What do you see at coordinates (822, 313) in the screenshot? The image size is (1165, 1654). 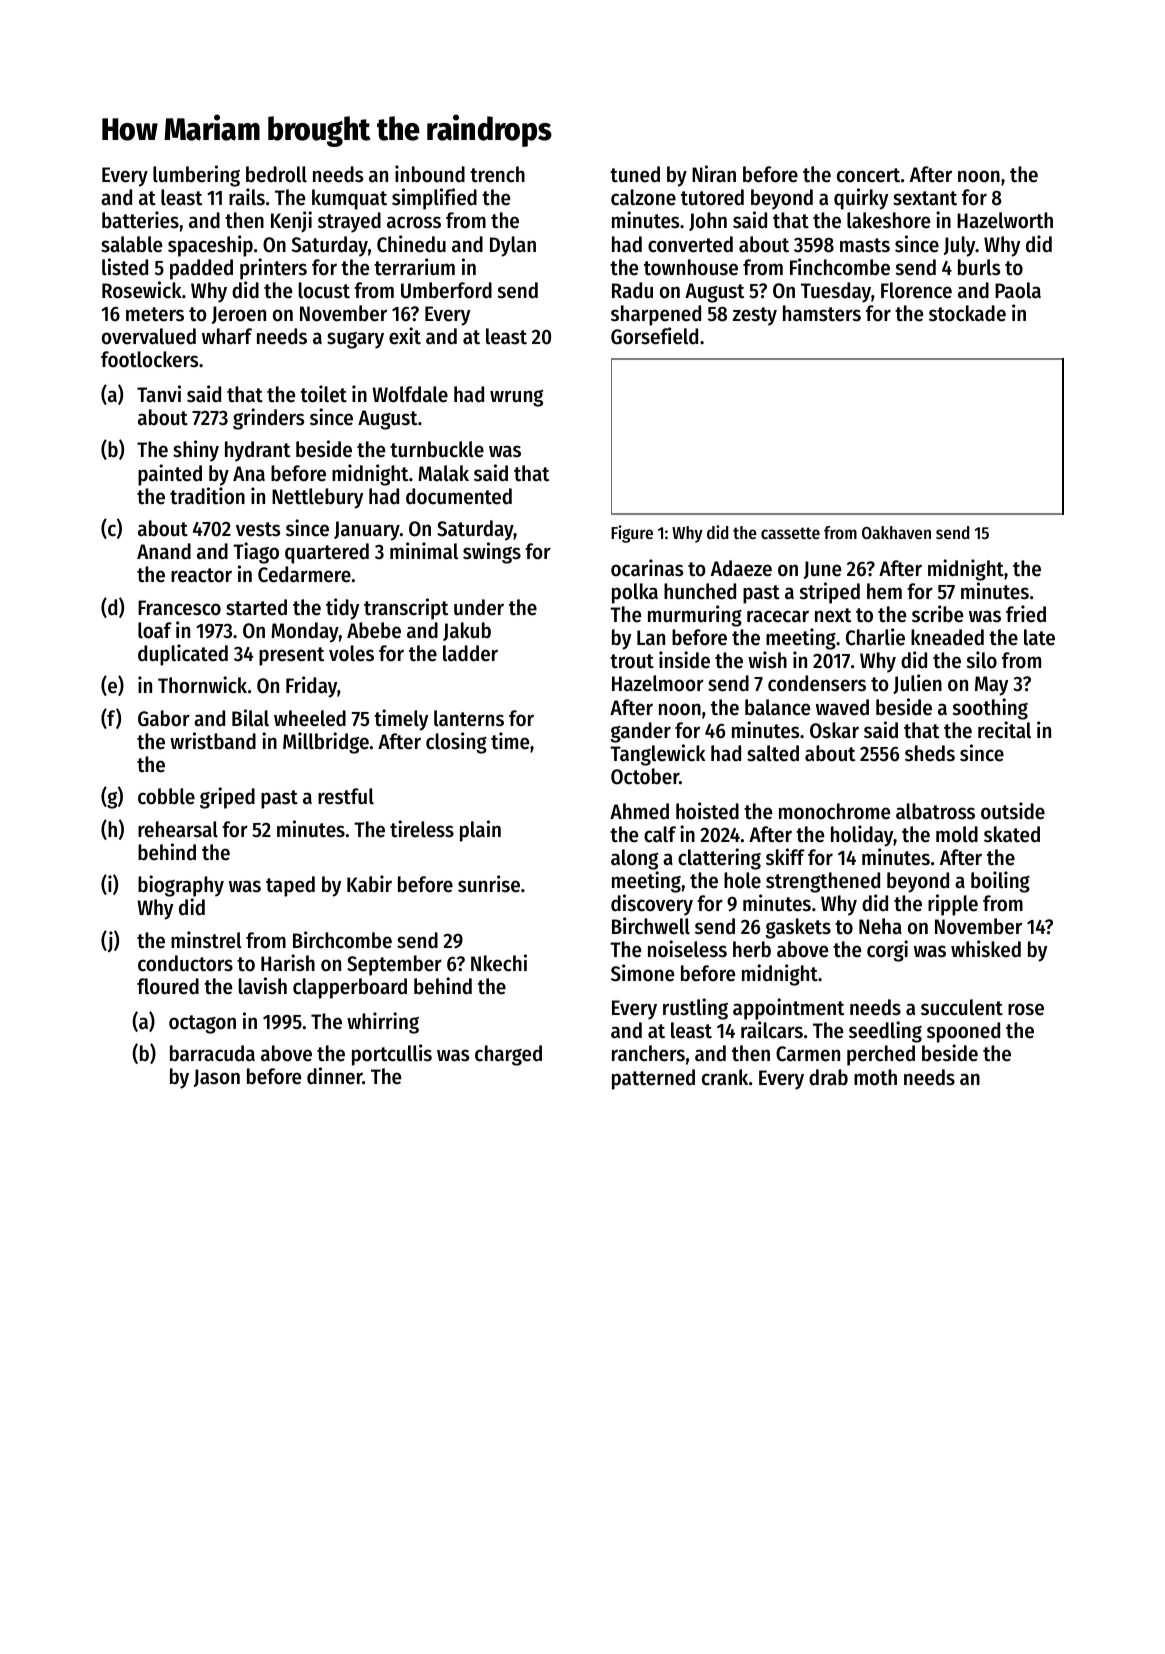 I see `hamsters` at bounding box center [822, 313].
